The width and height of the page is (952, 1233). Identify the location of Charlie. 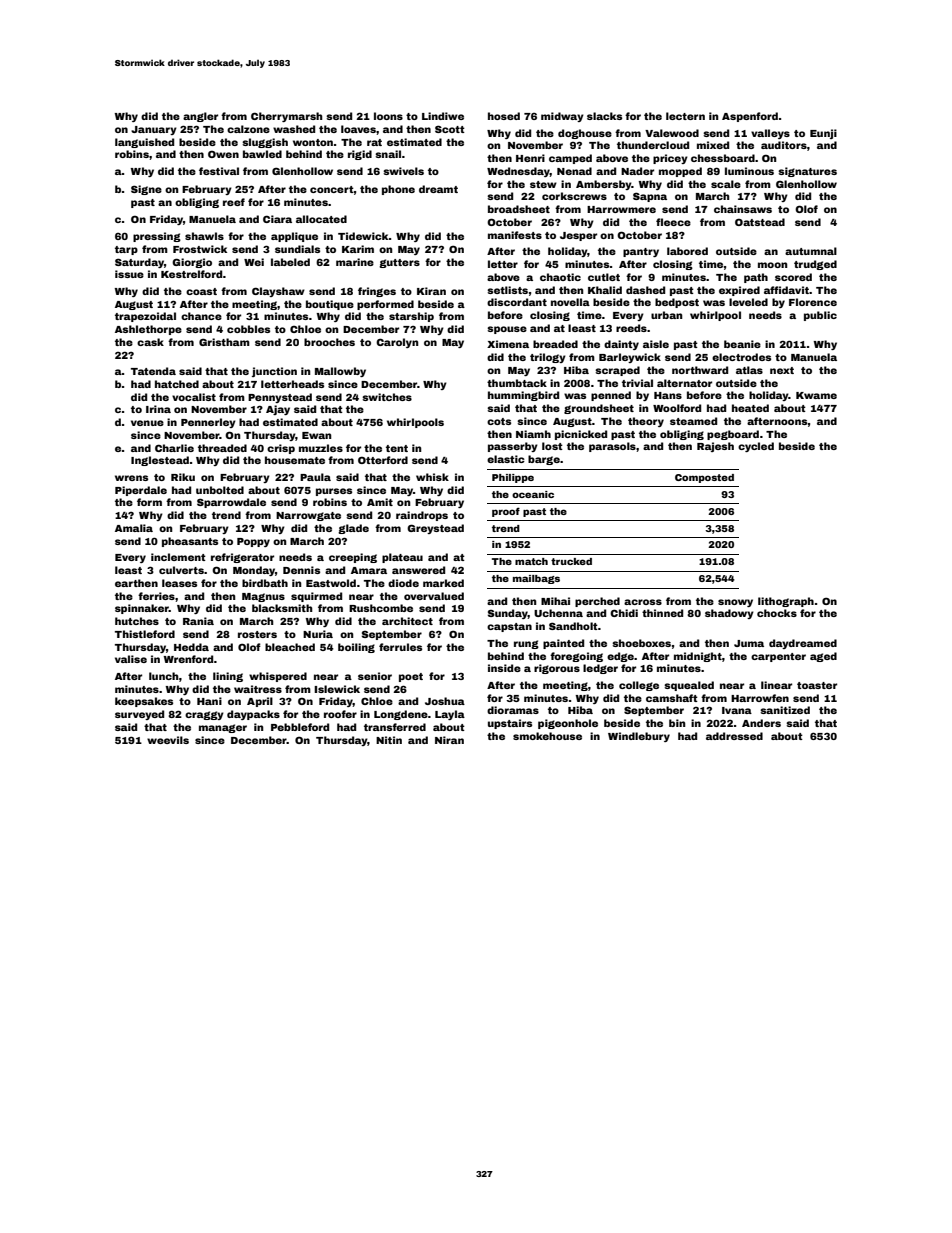
(174, 448).
